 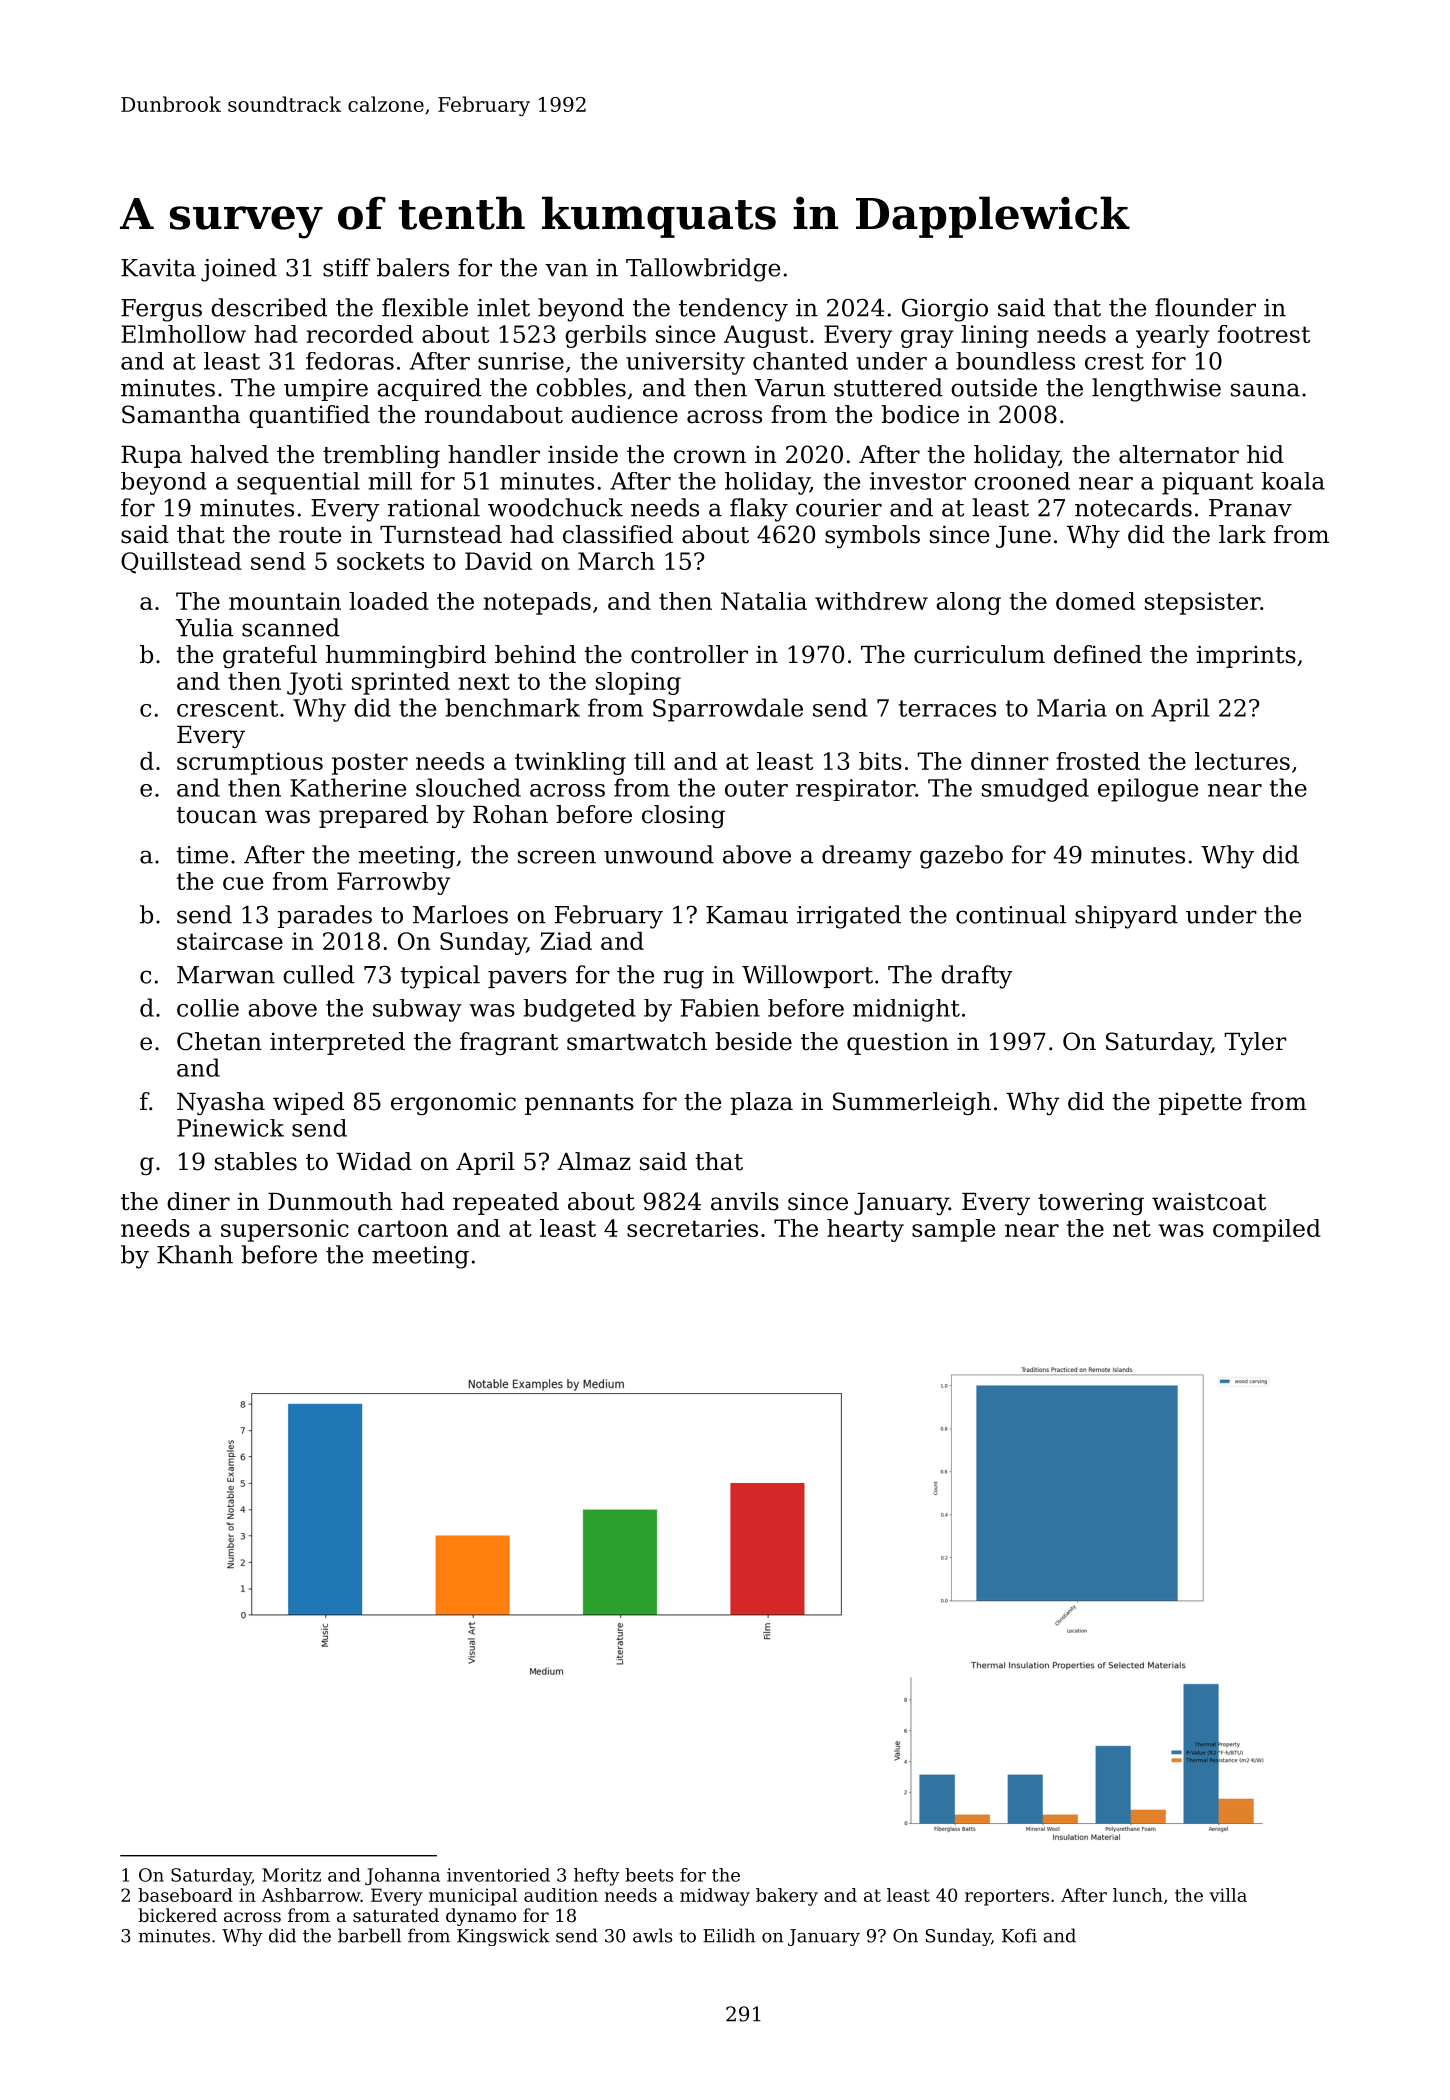 I want to click on stiff, so click(x=346, y=267).
